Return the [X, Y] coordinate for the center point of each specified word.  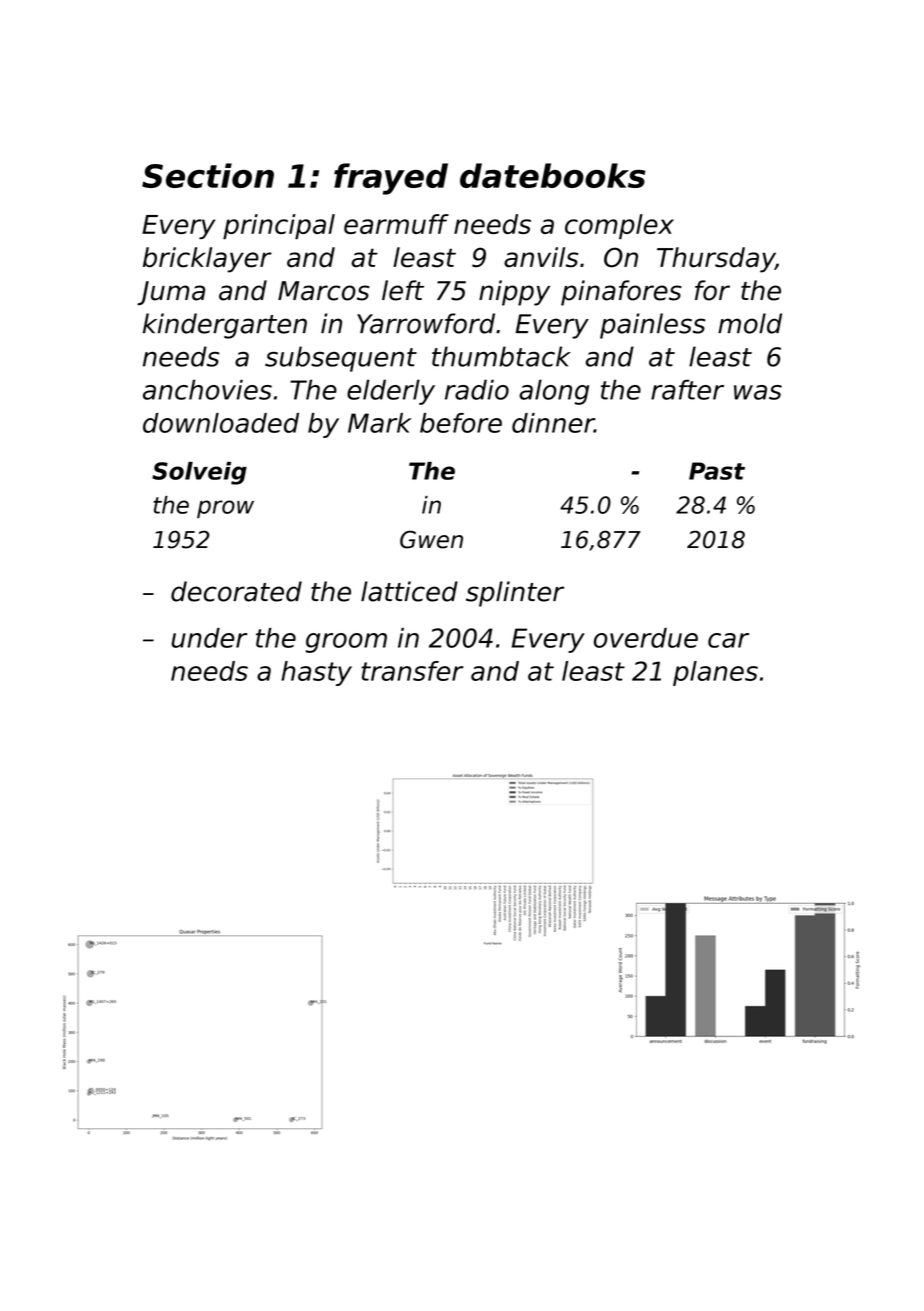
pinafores [621, 293]
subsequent [341, 359]
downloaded [221, 423]
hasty [316, 673]
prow [225, 509]
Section [208, 175]
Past [717, 471]
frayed [391, 179]
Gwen [431, 539]
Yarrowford [426, 323]
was [758, 392]
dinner [553, 423]
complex [619, 226]
